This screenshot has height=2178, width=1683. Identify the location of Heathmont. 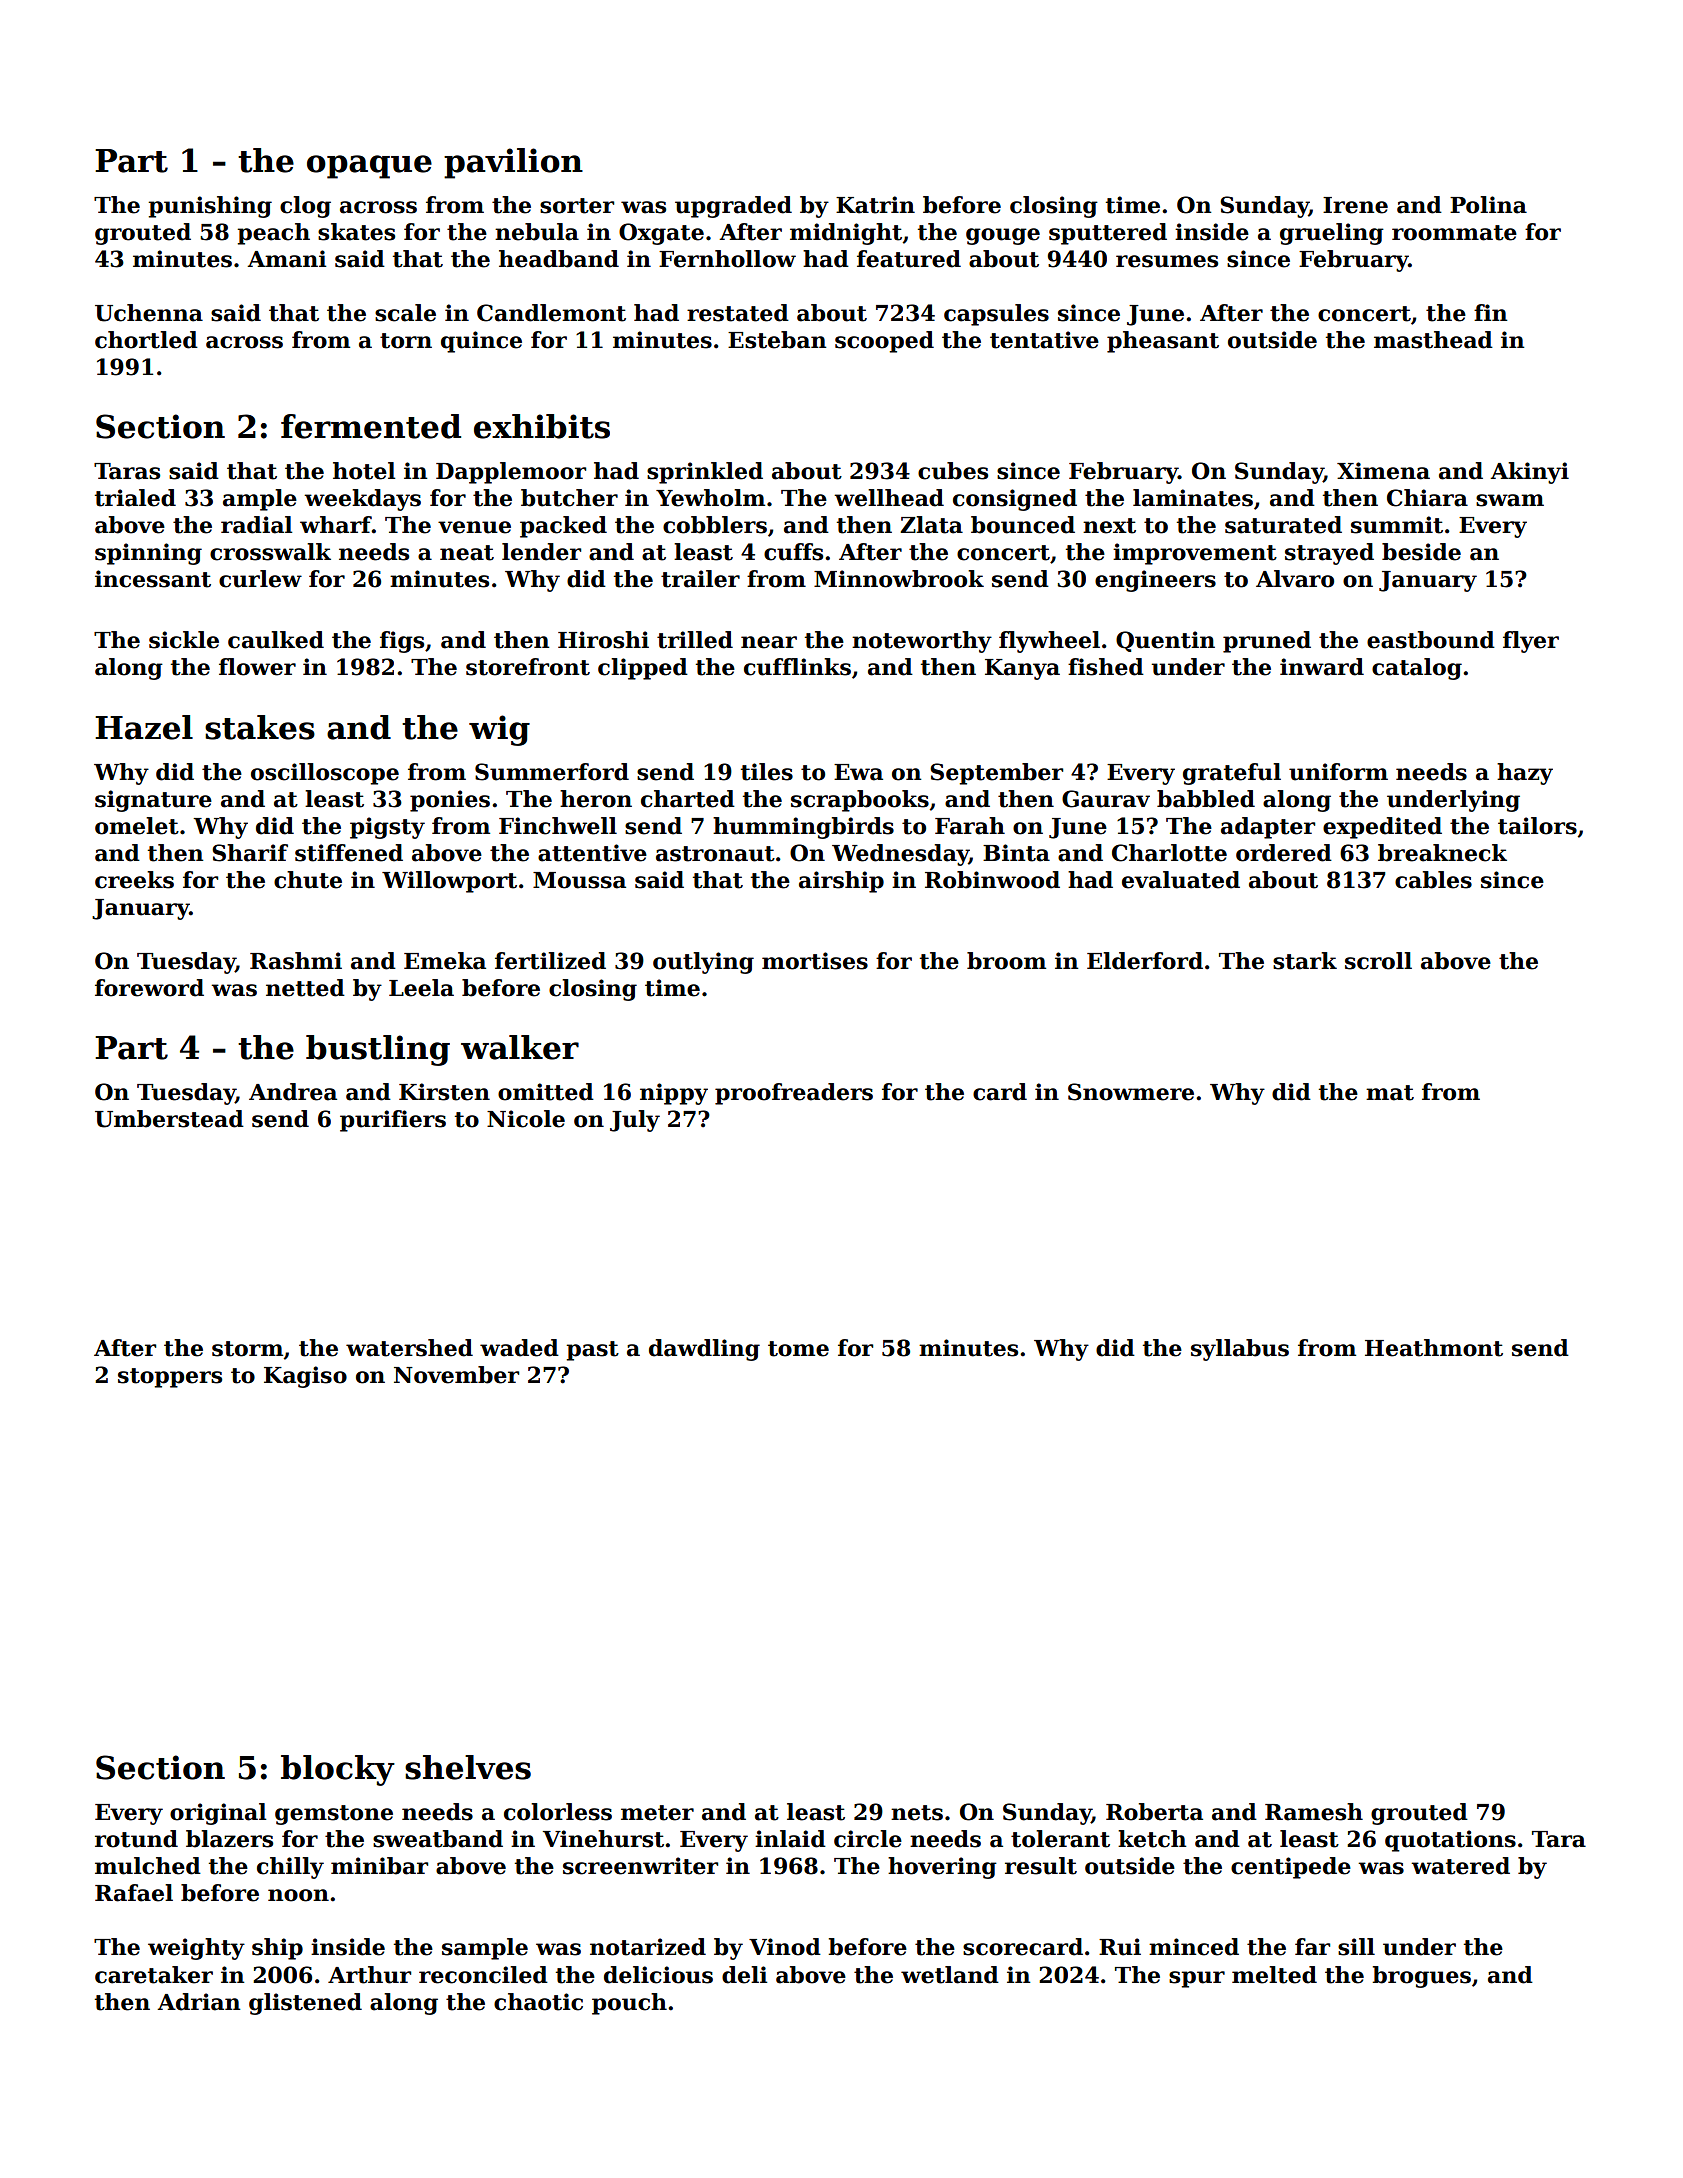
(1434, 1348).
